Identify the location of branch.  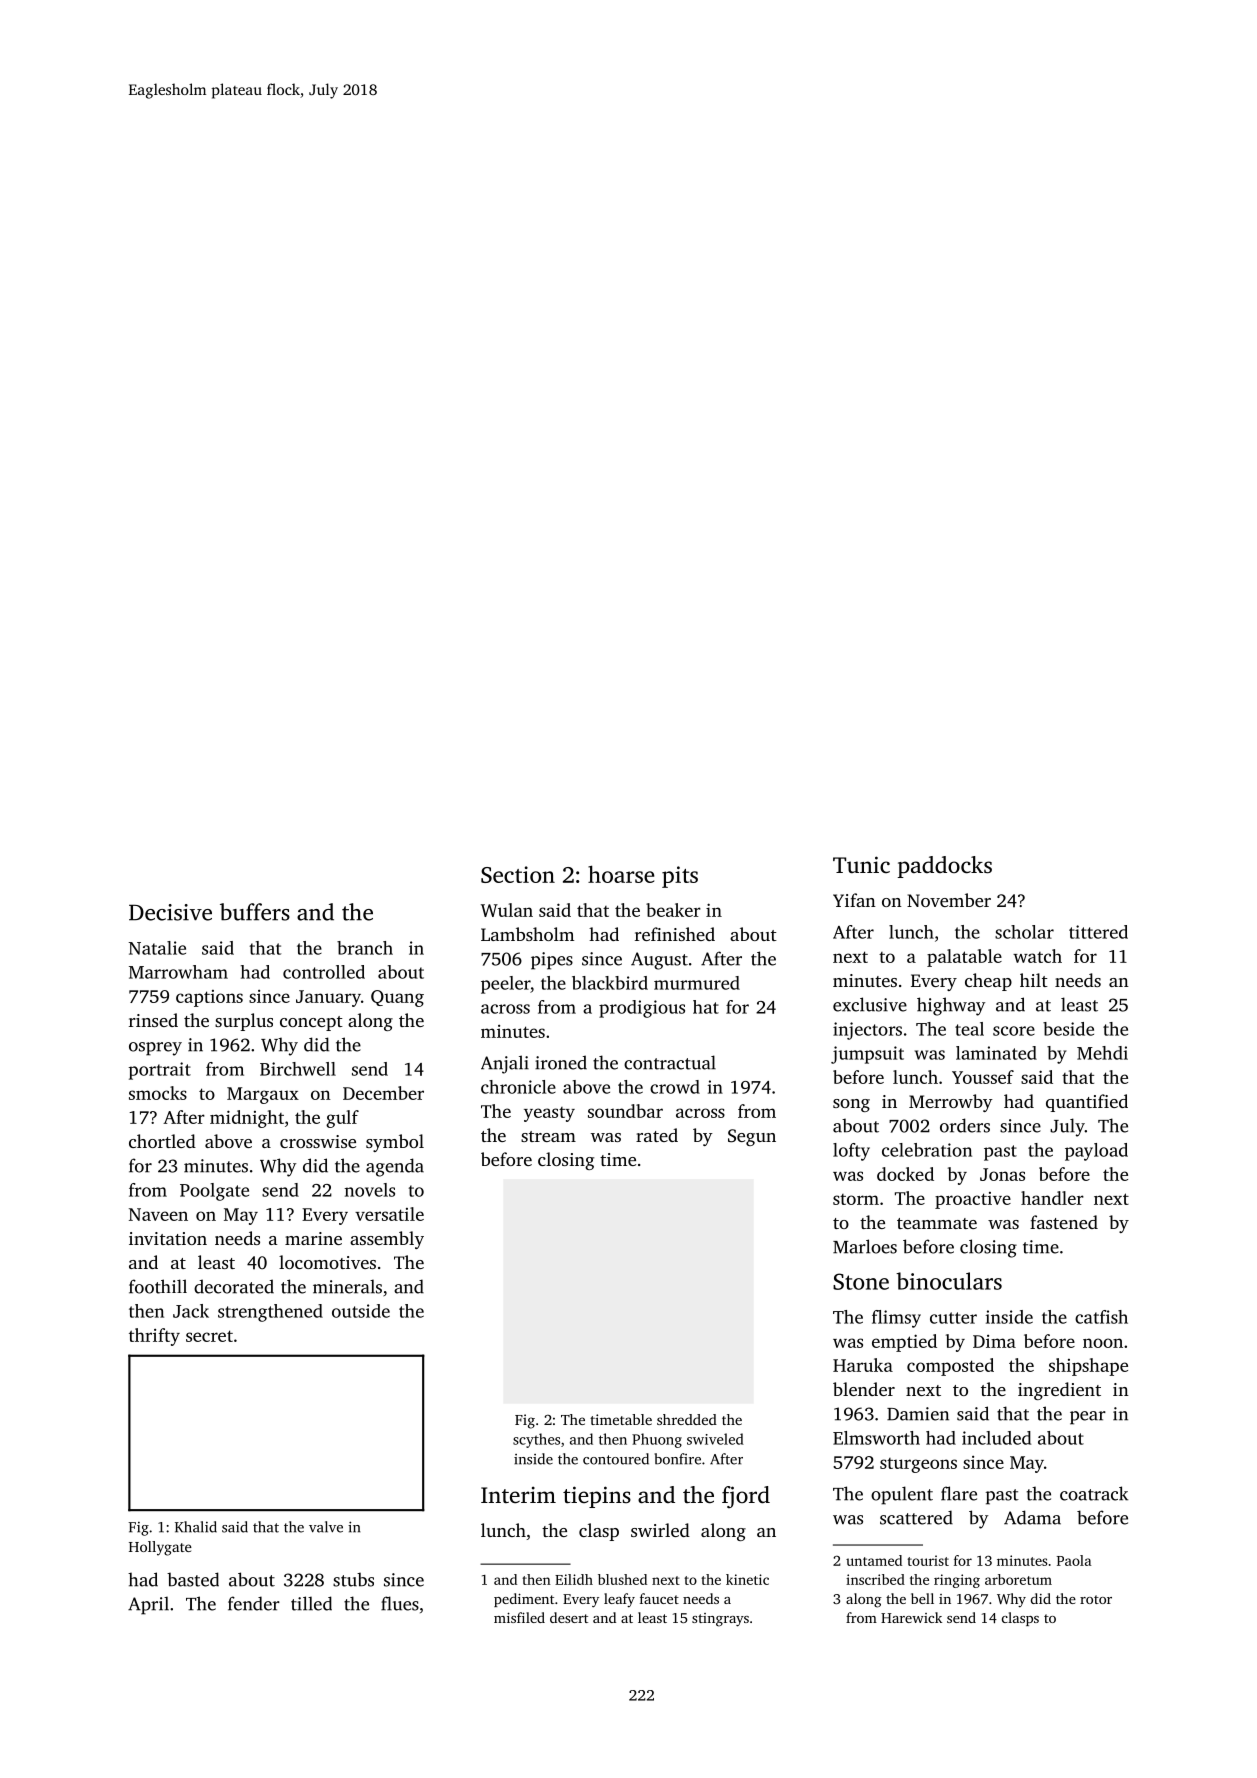
(365, 948).
